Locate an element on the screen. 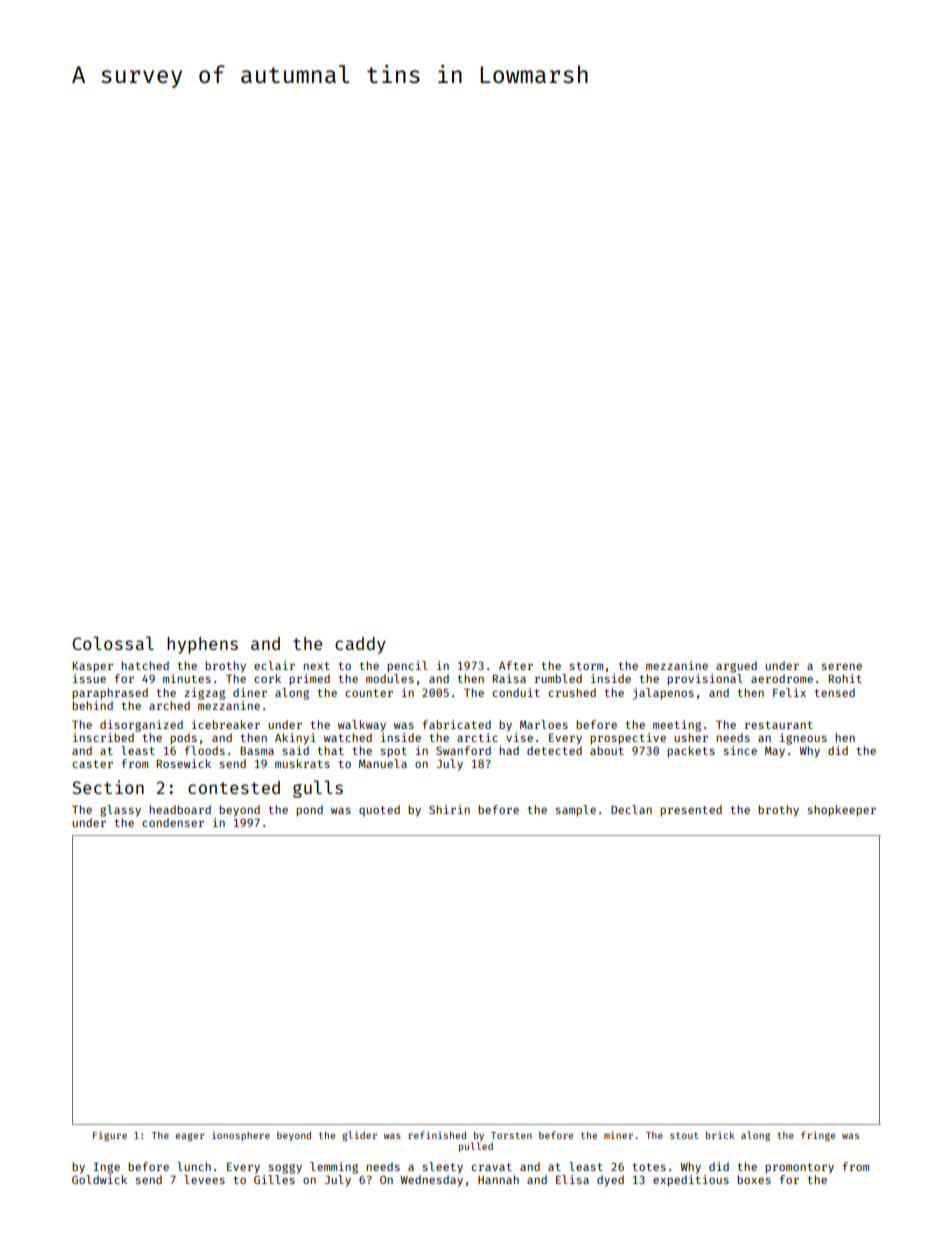 The height and width of the screenshot is (1233, 952). miner is located at coordinates (618, 1135).
